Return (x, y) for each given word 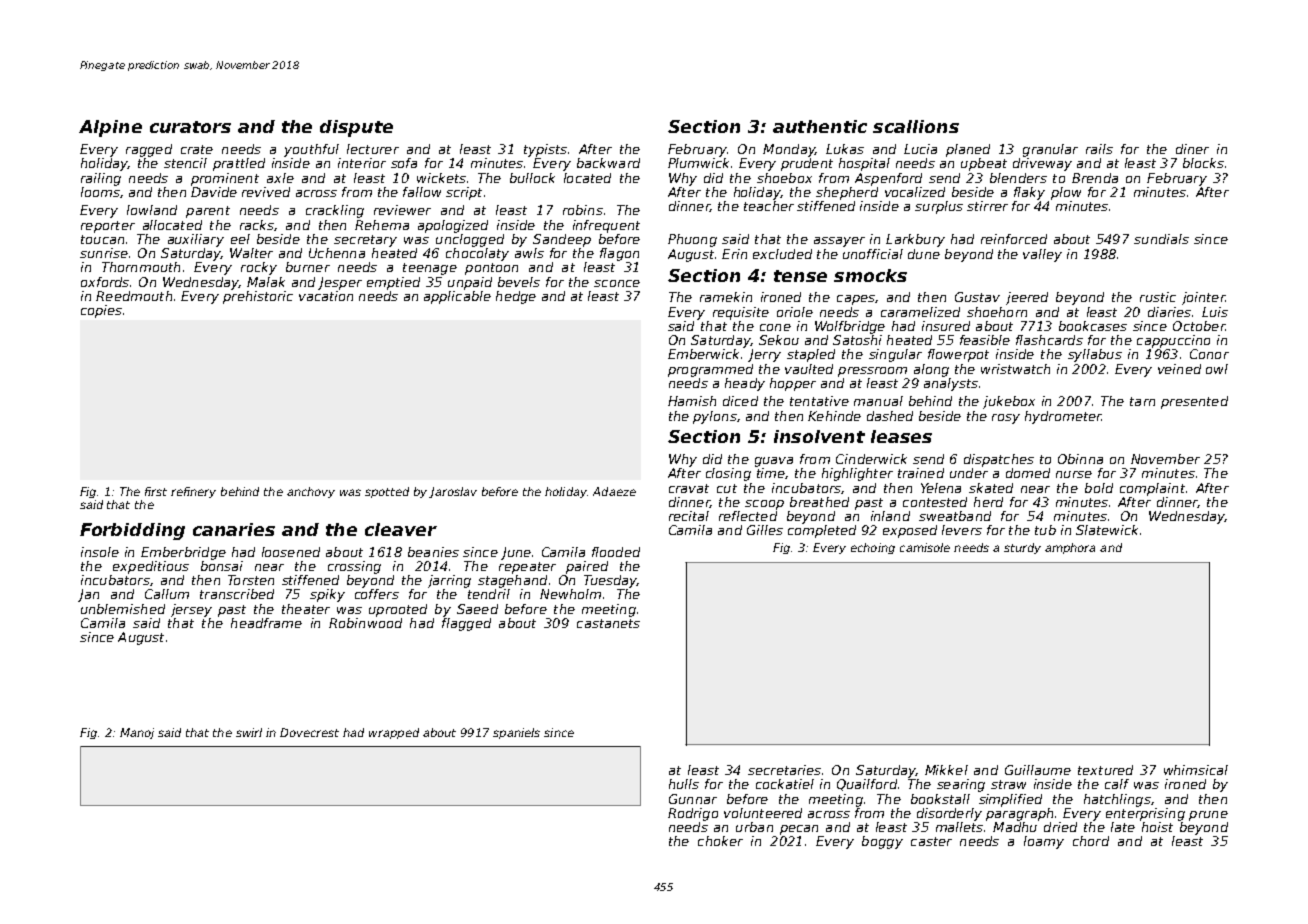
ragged (149, 150)
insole (100, 552)
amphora (1070, 548)
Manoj (137, 733)
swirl (249, 732)
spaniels (516, 733)
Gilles (765, 530)
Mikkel (946, 770)
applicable (457, 297)
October (1199, 326)
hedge (516, 297)
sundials (1161, 239)
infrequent (606, 226)
